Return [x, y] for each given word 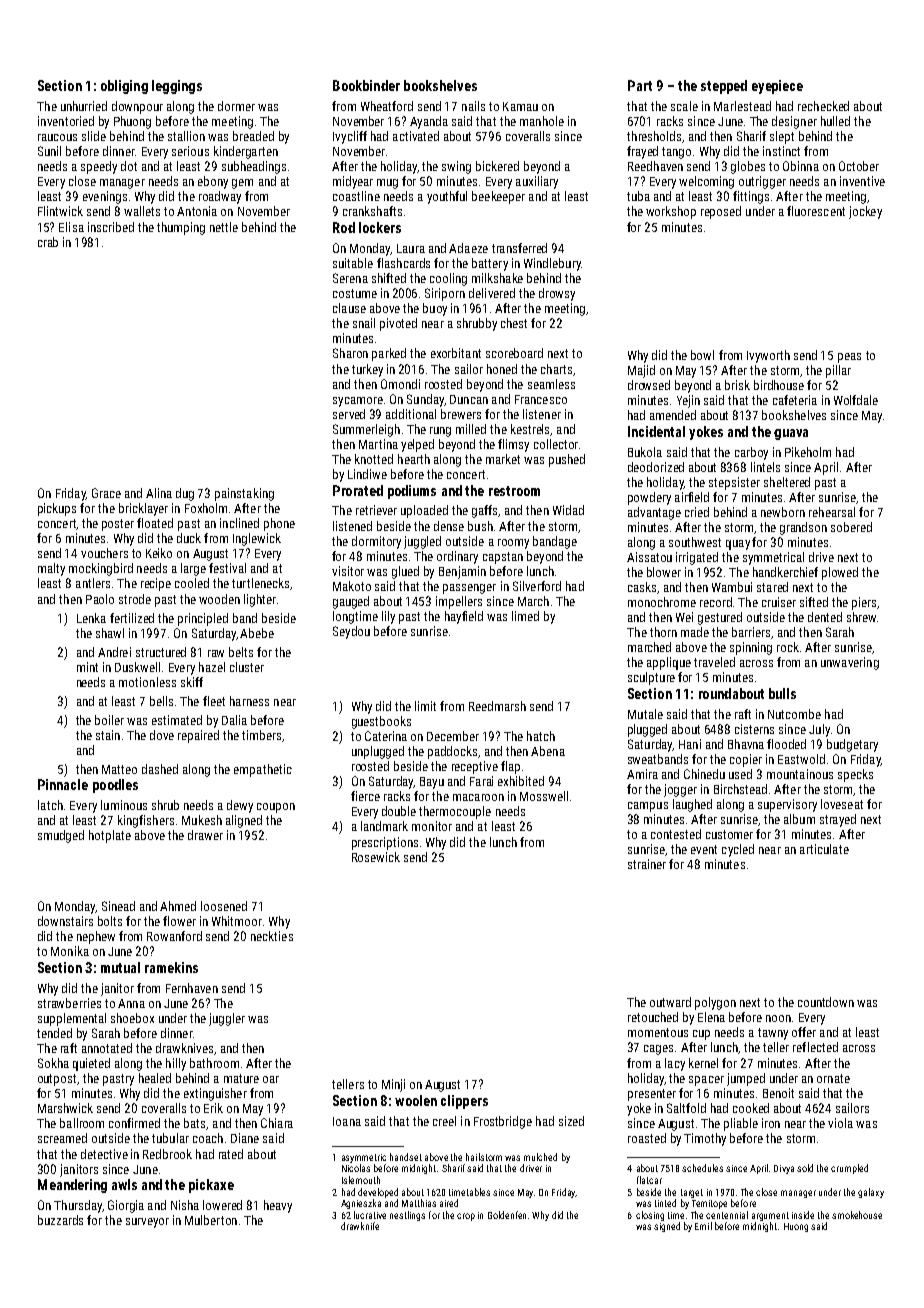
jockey [865, 212]
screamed [62, 1138]
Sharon [350, 353]
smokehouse [857, 1215]
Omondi [400, 384]
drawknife [360, 1226]
